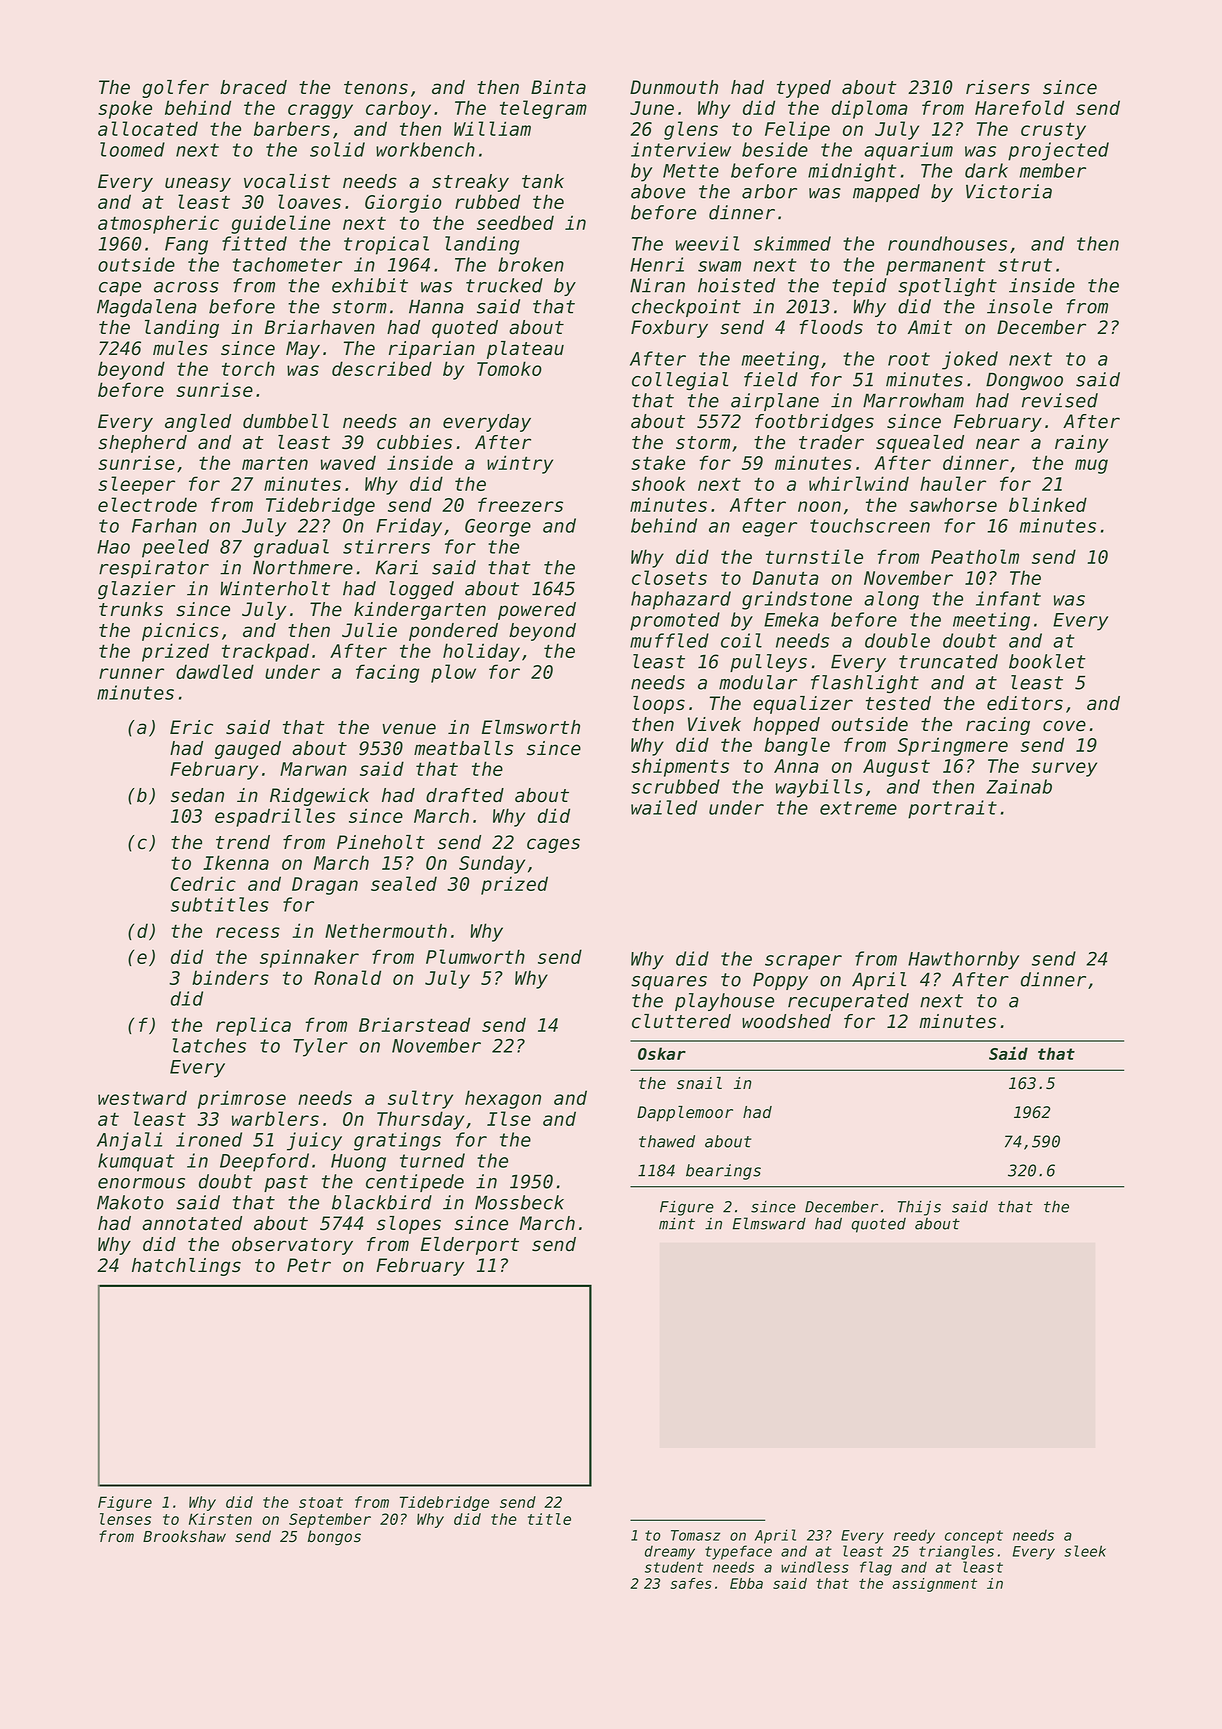  Describe the element at coordinates (130, 1202) in the screenshot. I see `Makoto` at that location.
